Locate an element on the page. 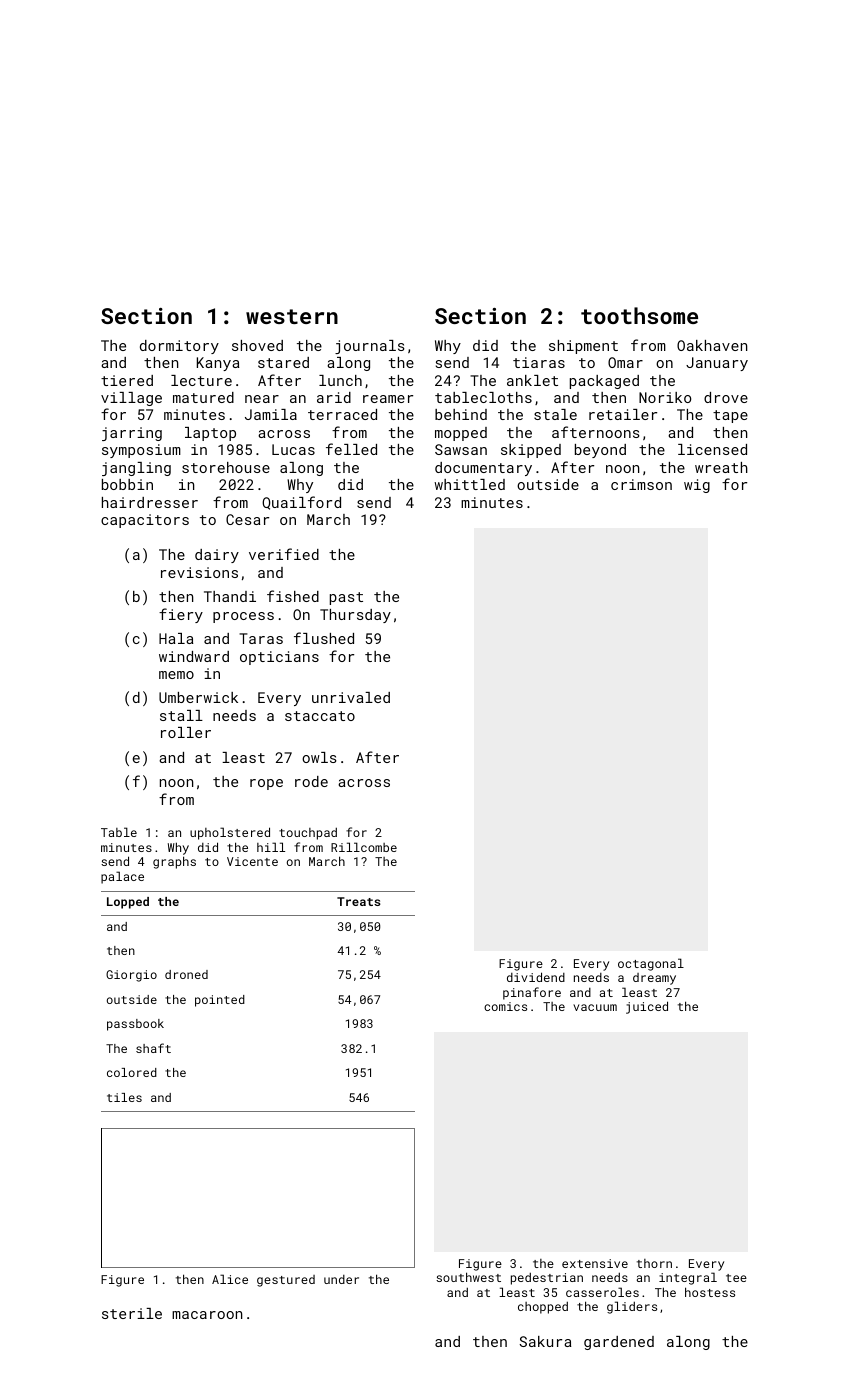 The height and width of the page is (1400, 849). roller is located at coordinates (186, 732).
